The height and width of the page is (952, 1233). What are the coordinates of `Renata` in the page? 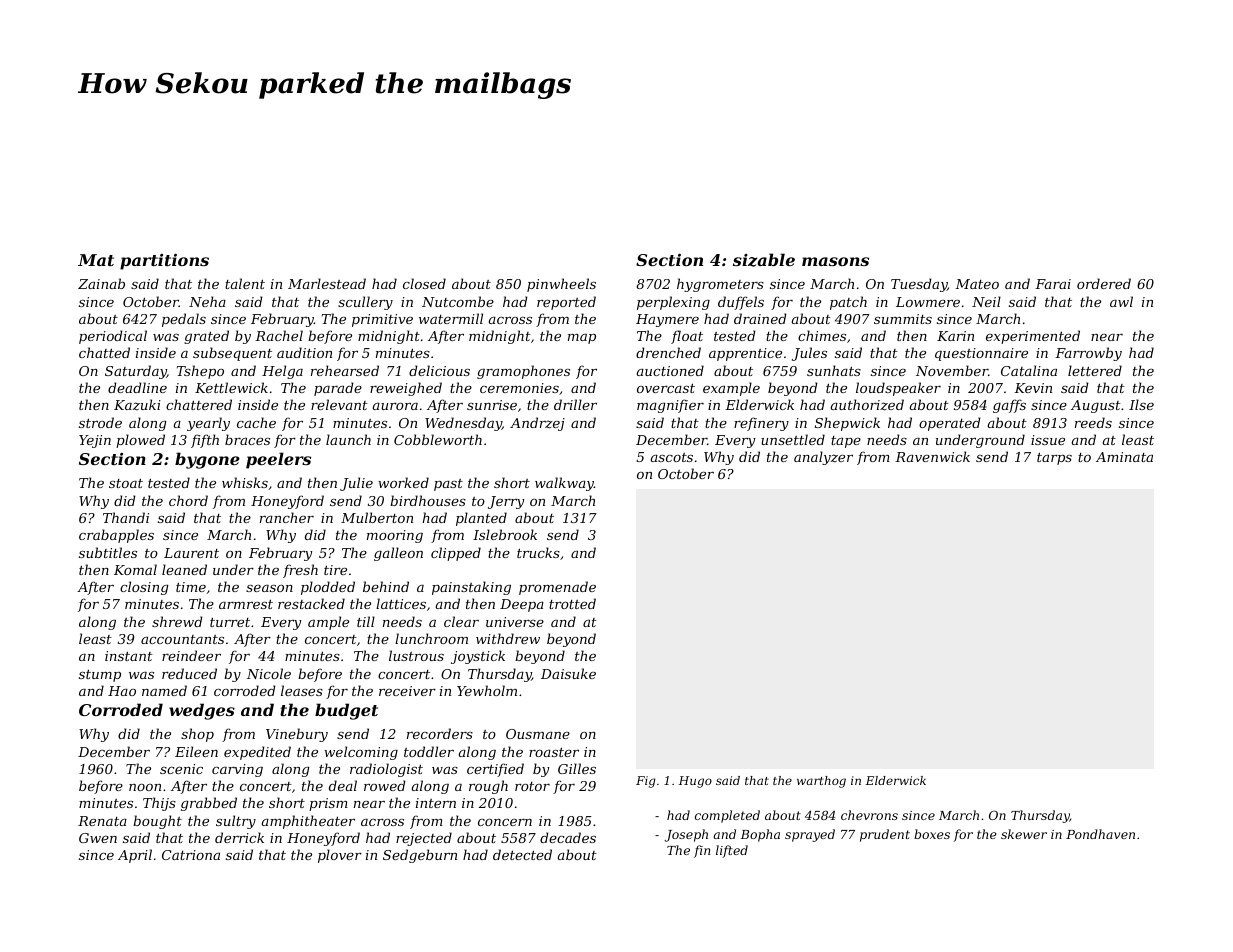 It's located at (102, 821).
